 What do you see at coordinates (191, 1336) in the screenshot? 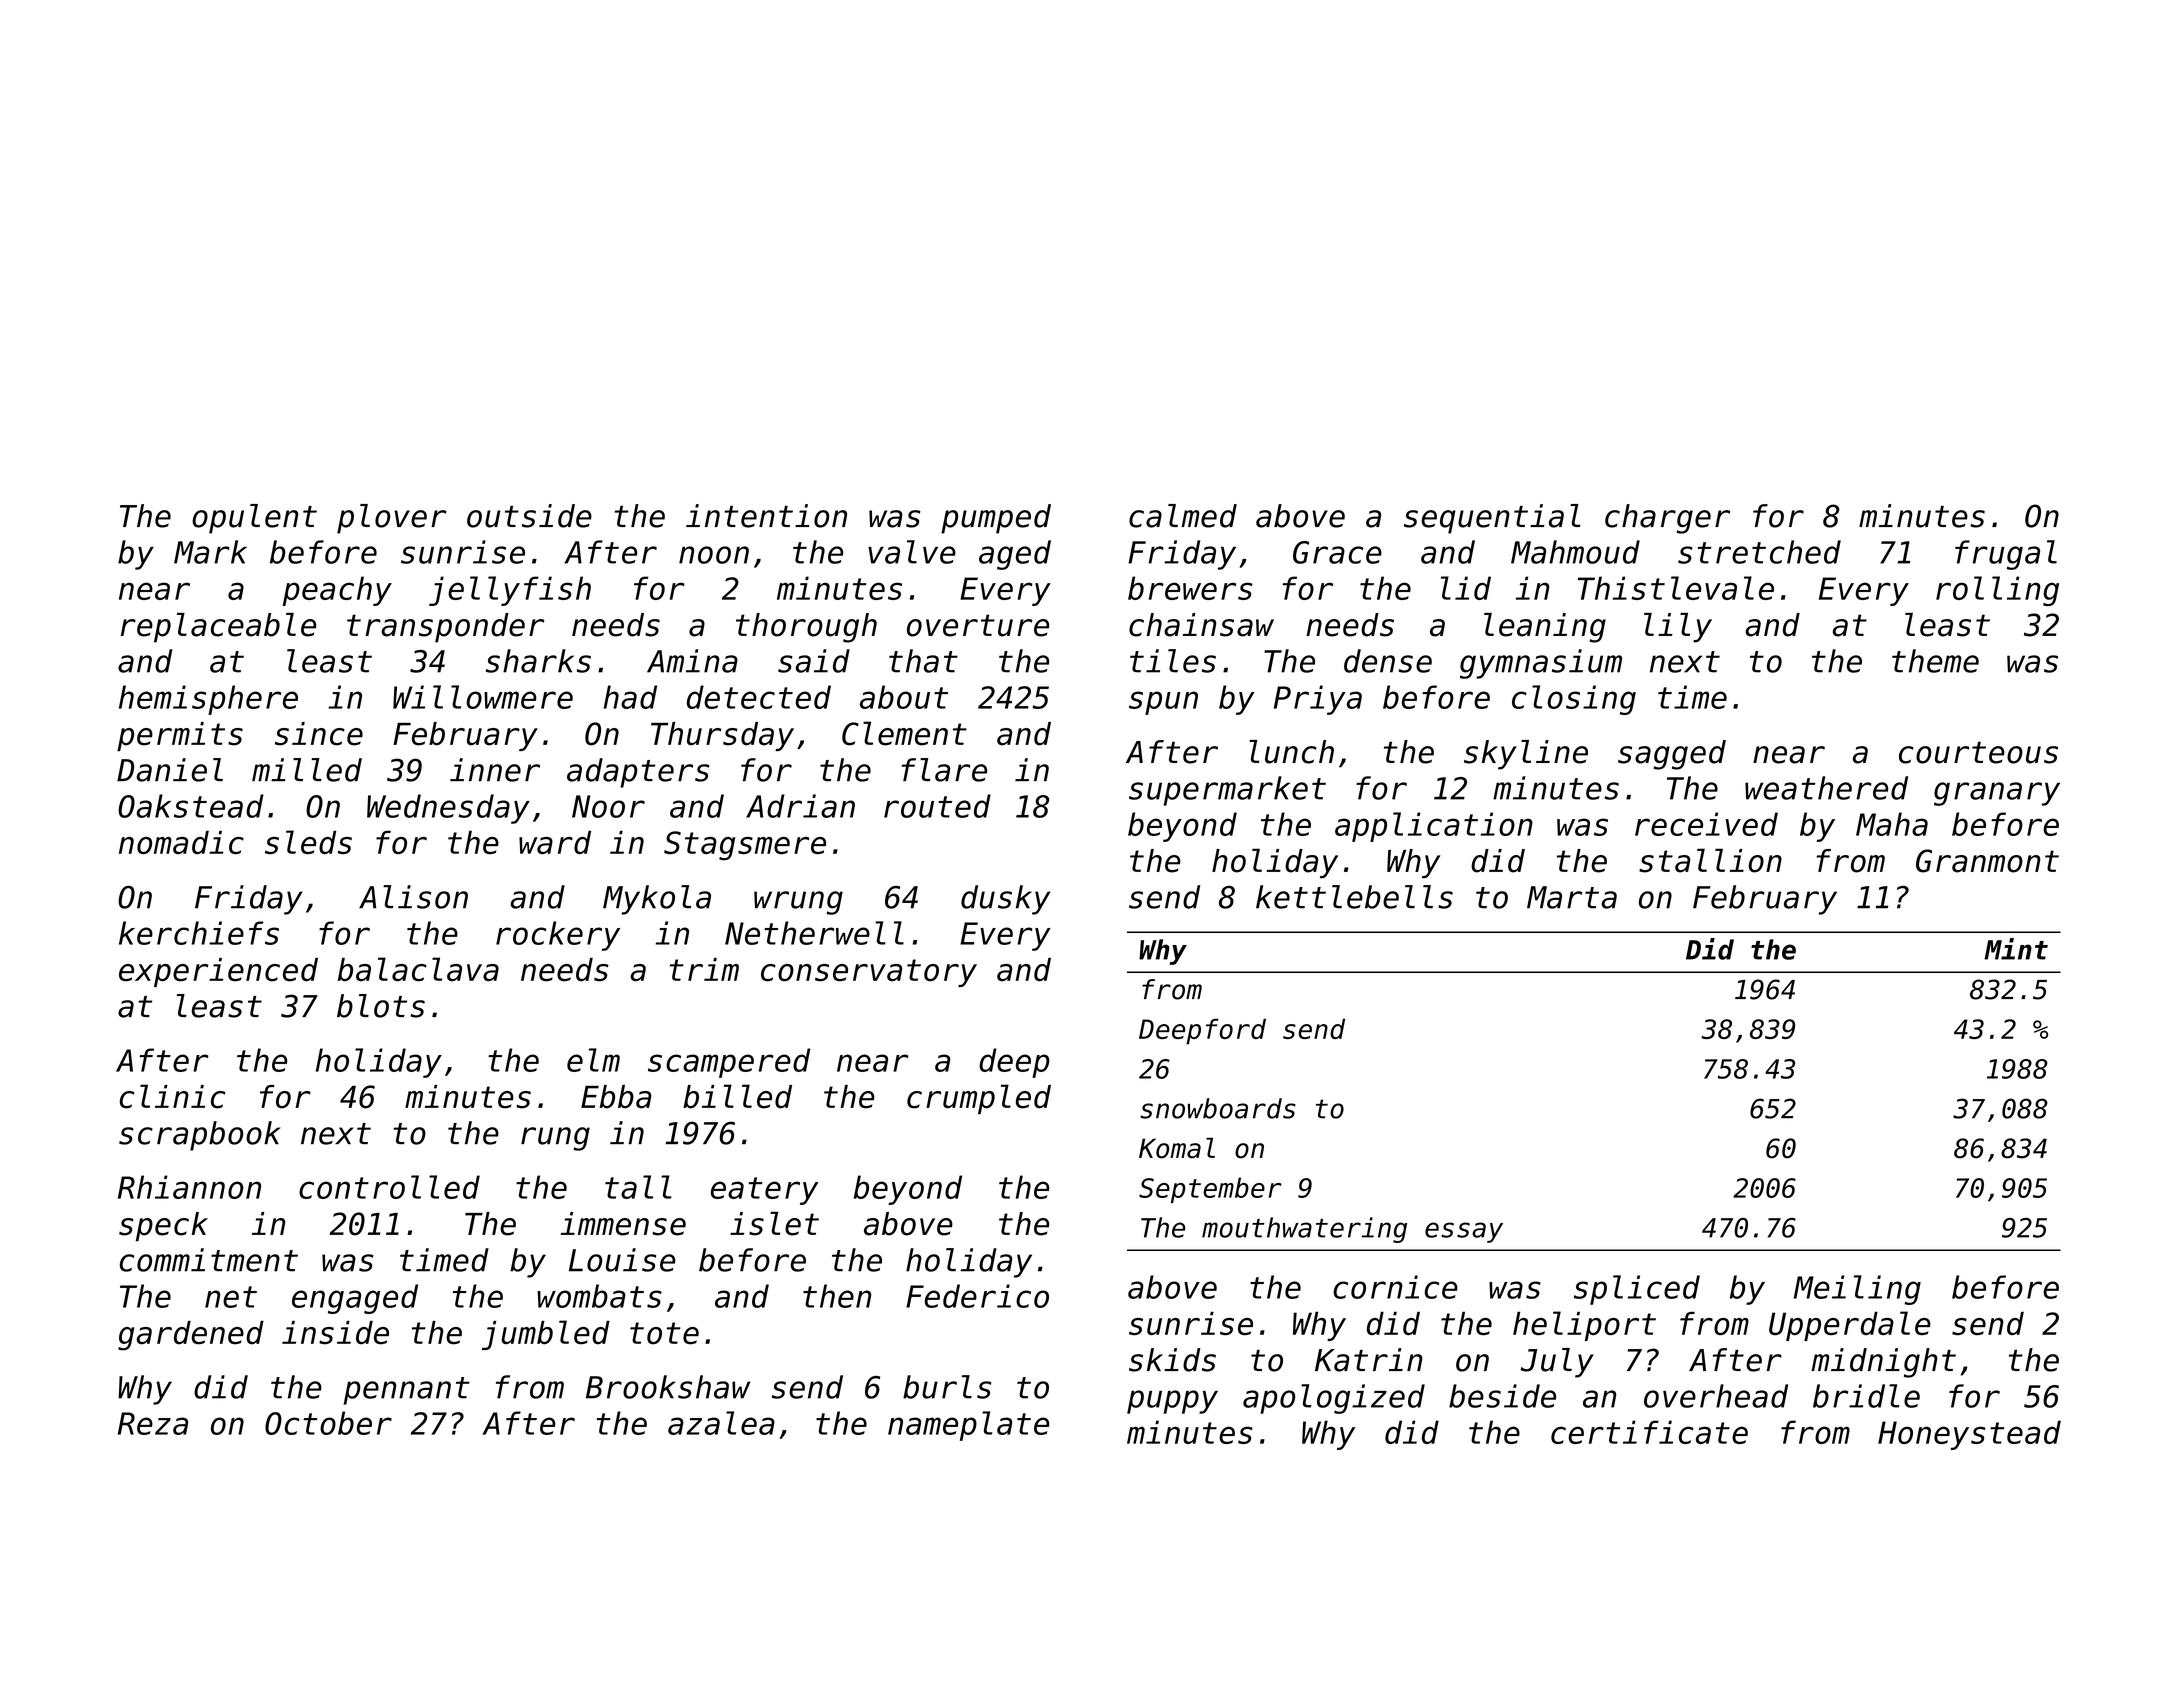
I see `gardened` at bounding box center [191, 1336].
